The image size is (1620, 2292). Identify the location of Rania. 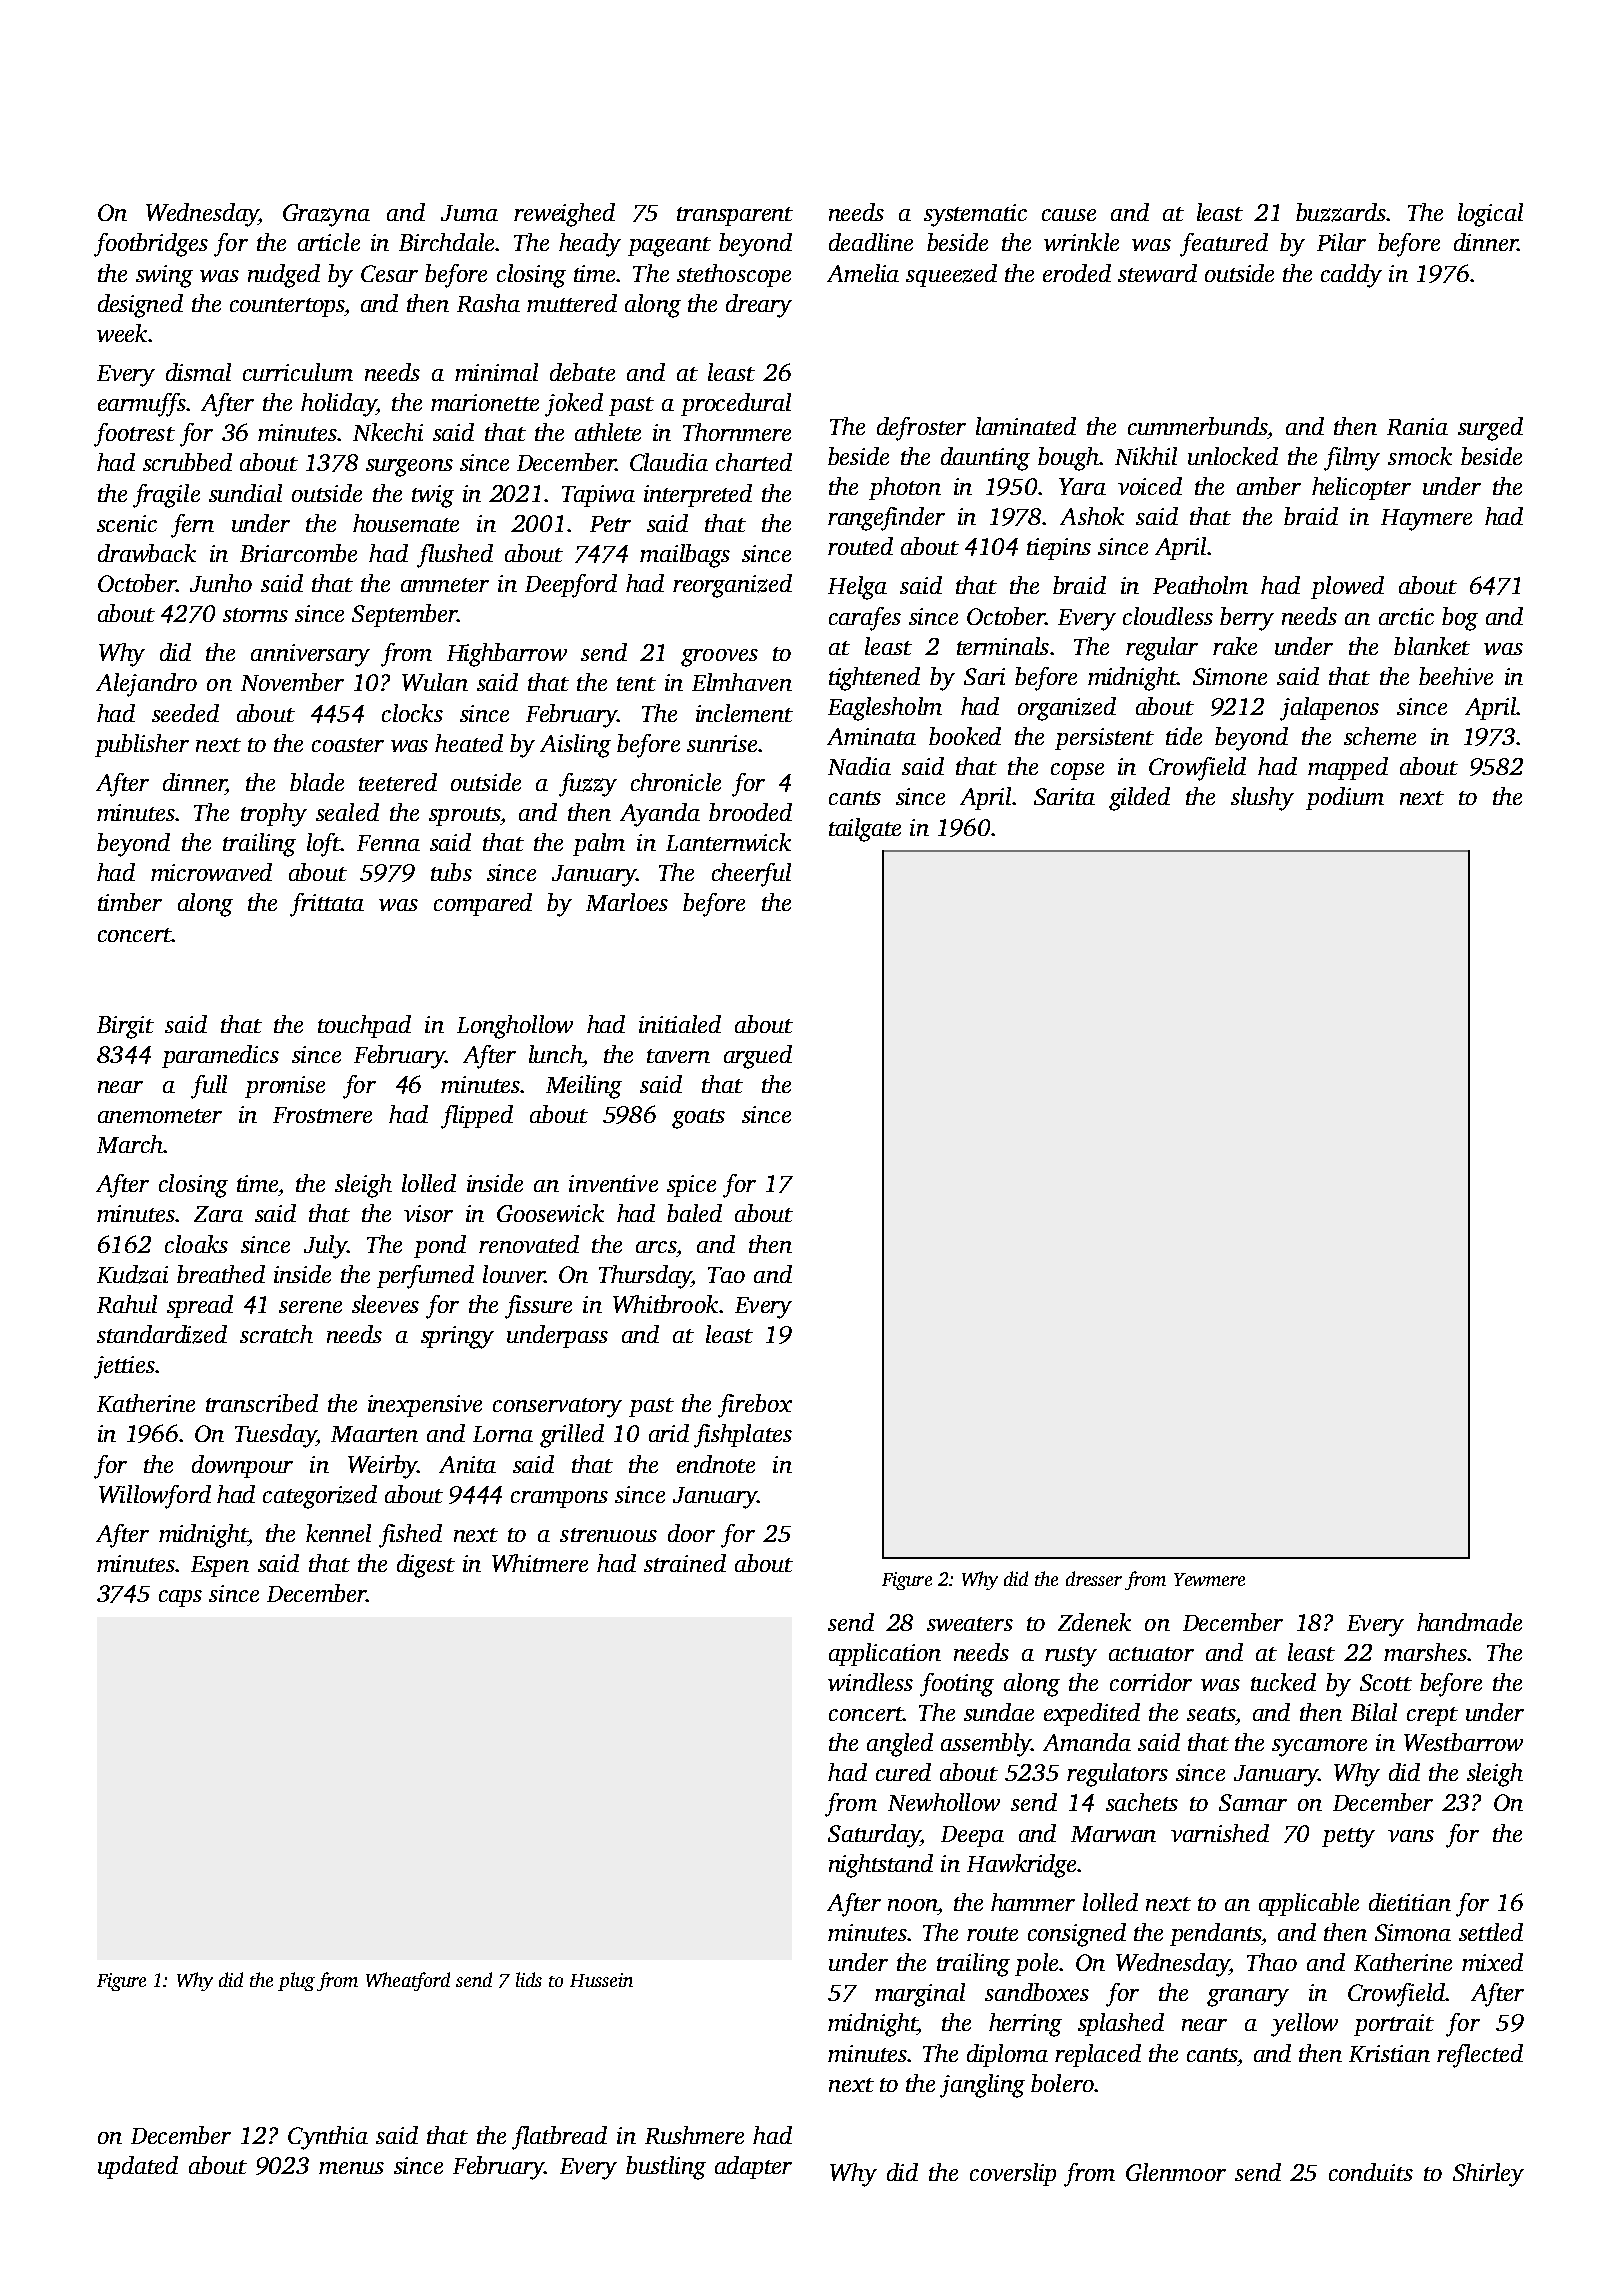
(1417, 426).
